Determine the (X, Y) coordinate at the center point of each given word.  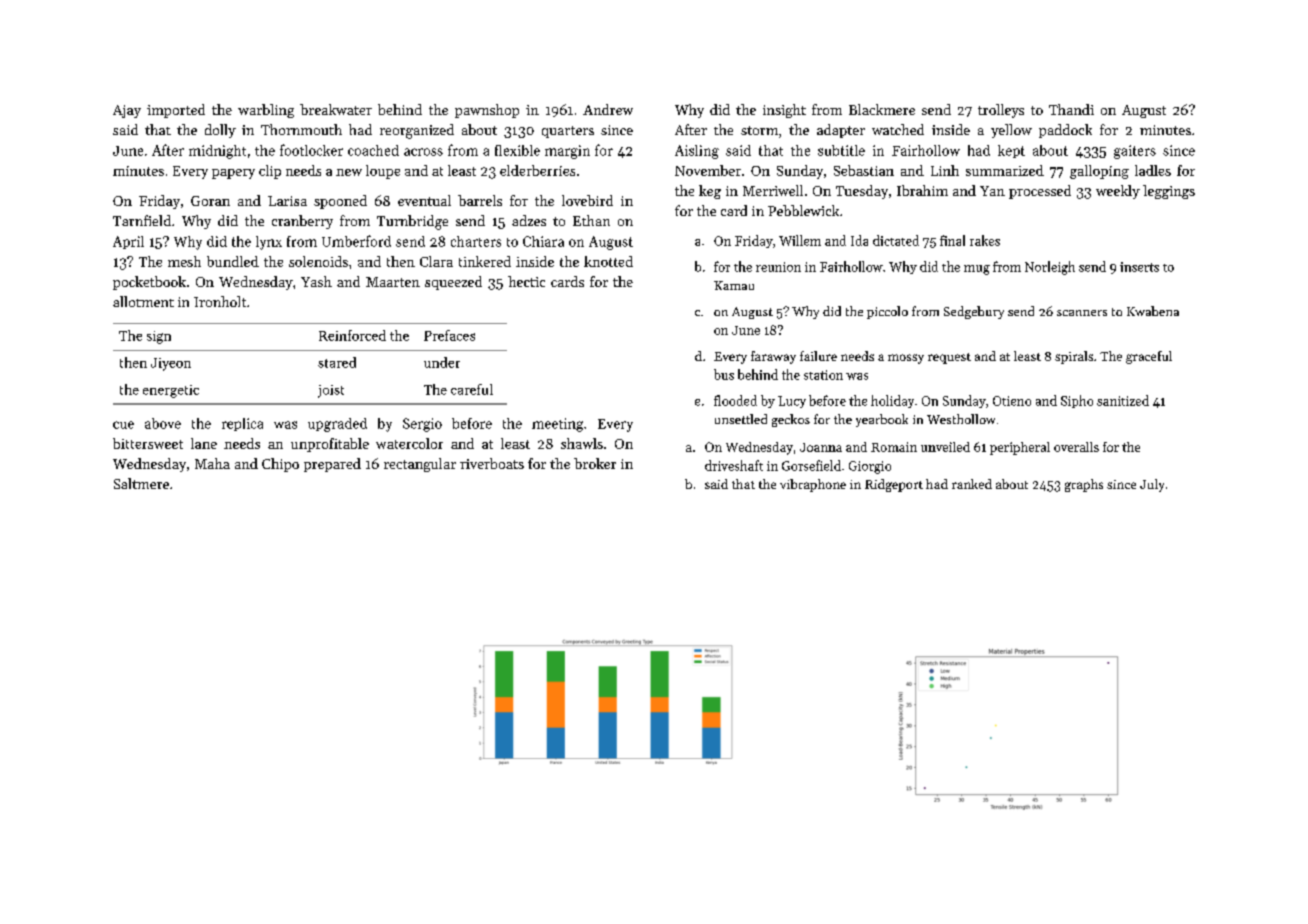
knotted (608, 261)
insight (784, 111)
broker (595, 463)
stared (337, 362)
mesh (184, 261)
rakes (985, 240)
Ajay (127, 111)
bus (724, 374)
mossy (906, 359)
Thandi (1071, 109)
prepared (332, 465)
